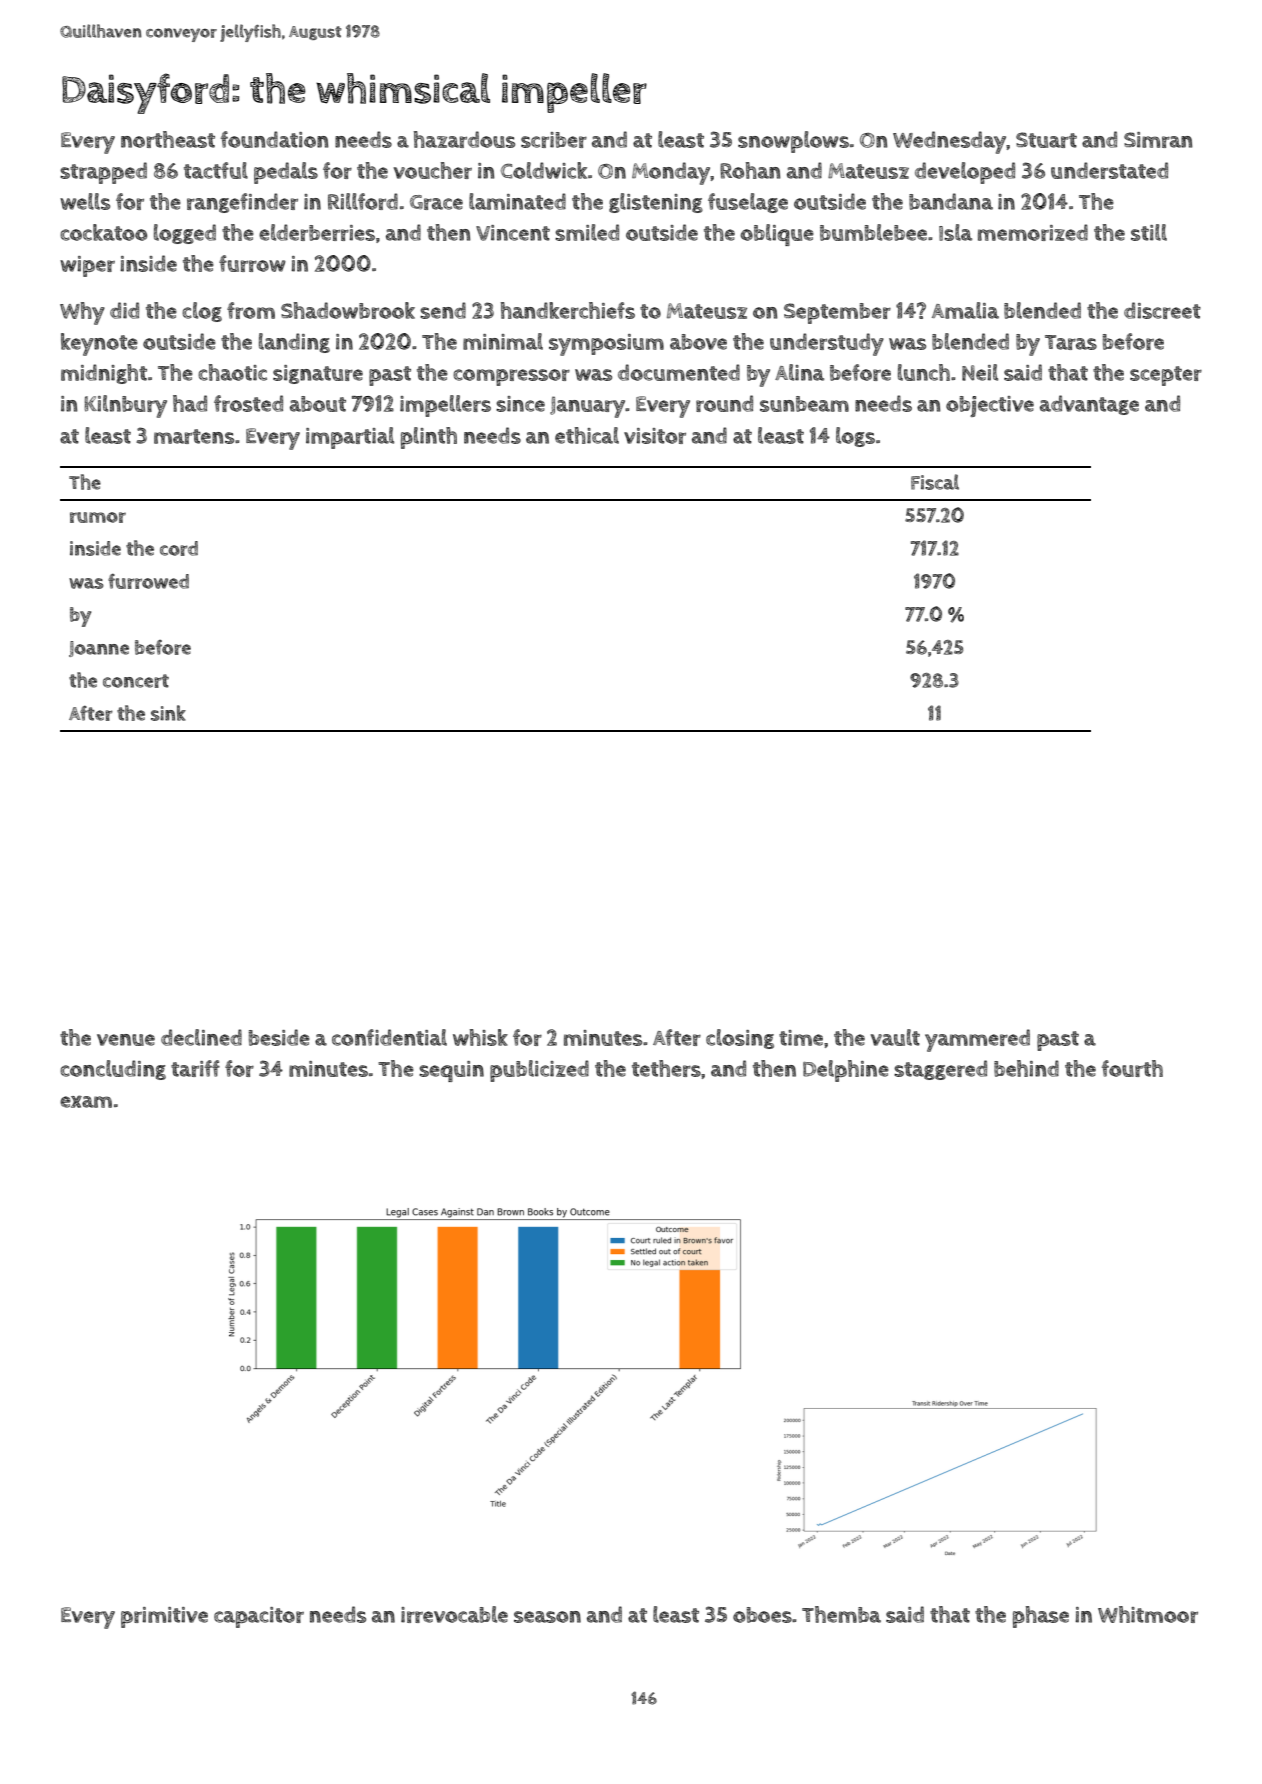 The image size is (1262, 1784). I want to click on Coldwick, so click(544, 170).
